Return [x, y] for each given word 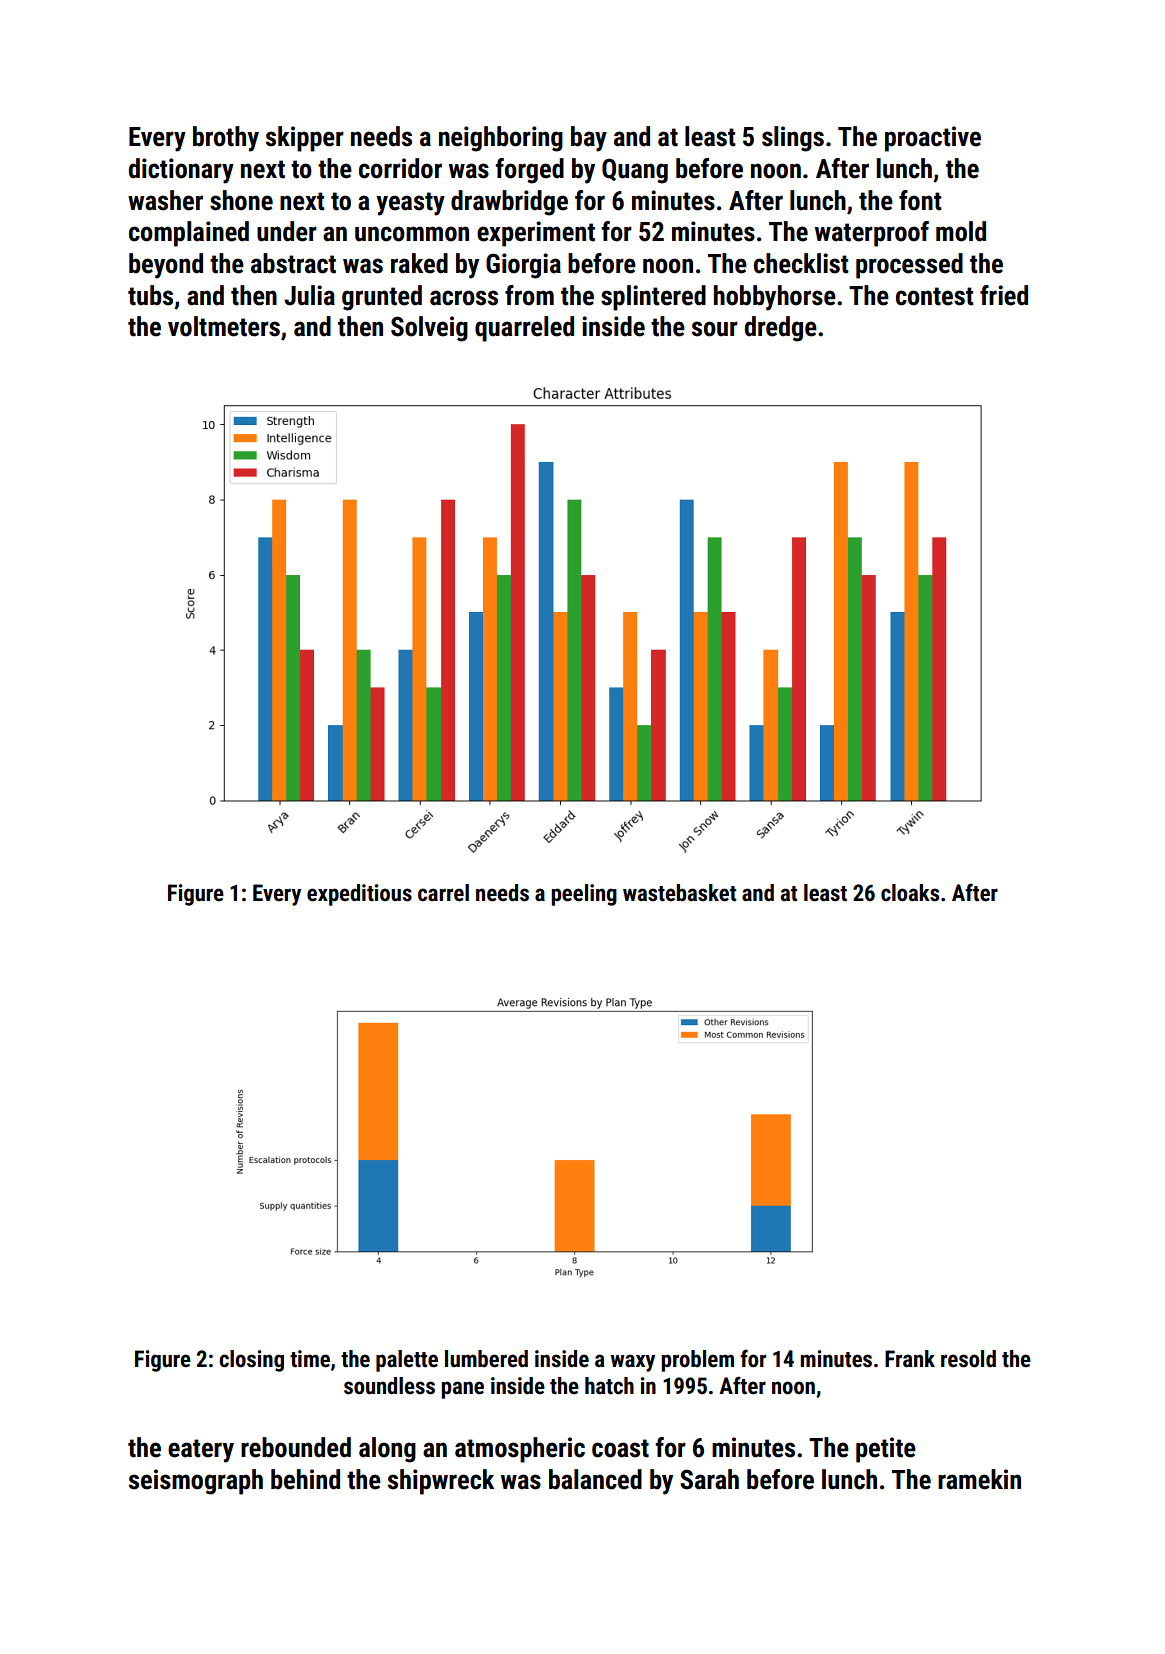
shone [241, 200]
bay [589, 139]
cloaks [910, 893]
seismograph [196, 1482]
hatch [609, 1386]
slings [793, 139]
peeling [584, 895]
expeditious [359, 895]
